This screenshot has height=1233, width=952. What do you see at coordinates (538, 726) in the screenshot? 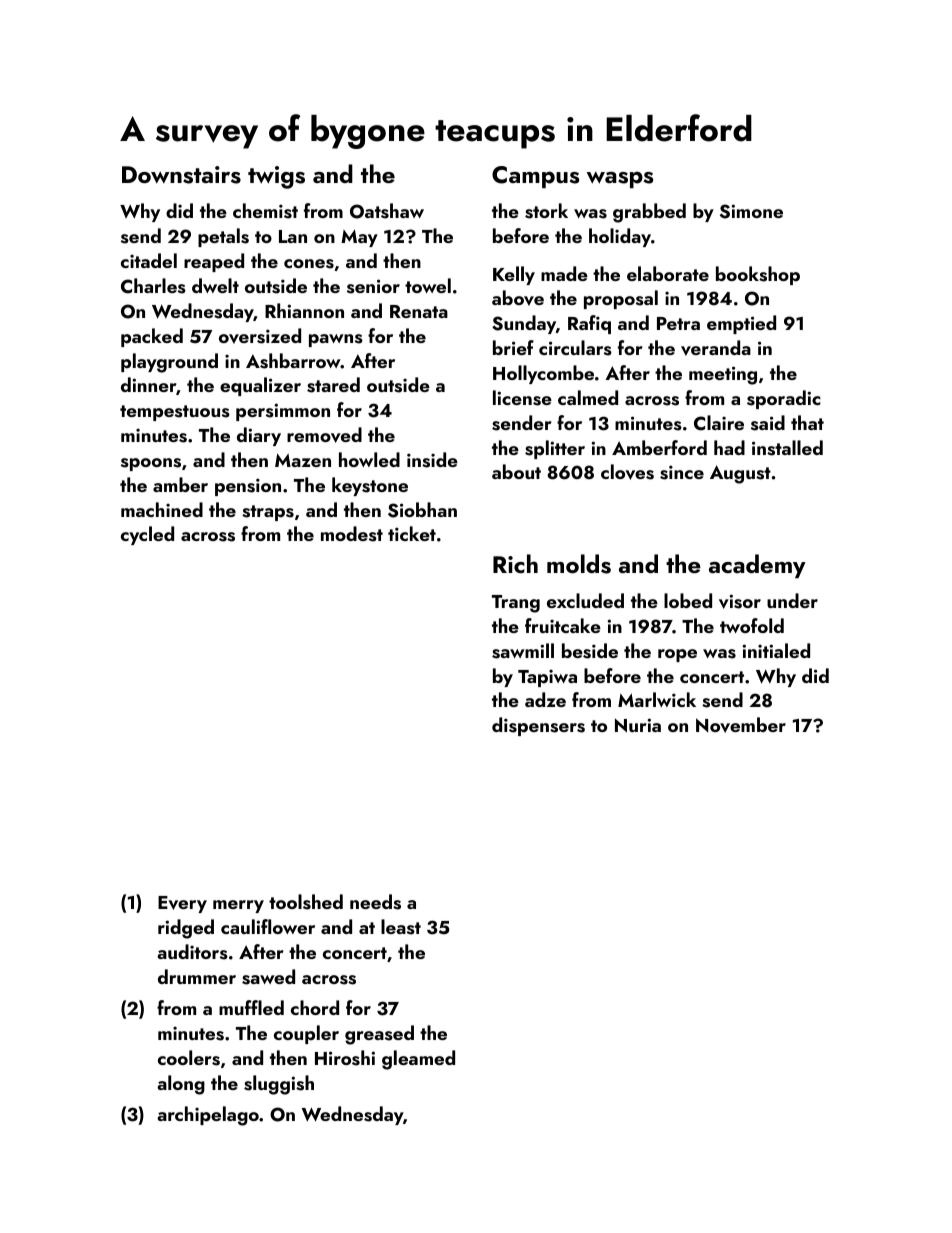
I see `dispensers` at bounding box center [538, 726].
